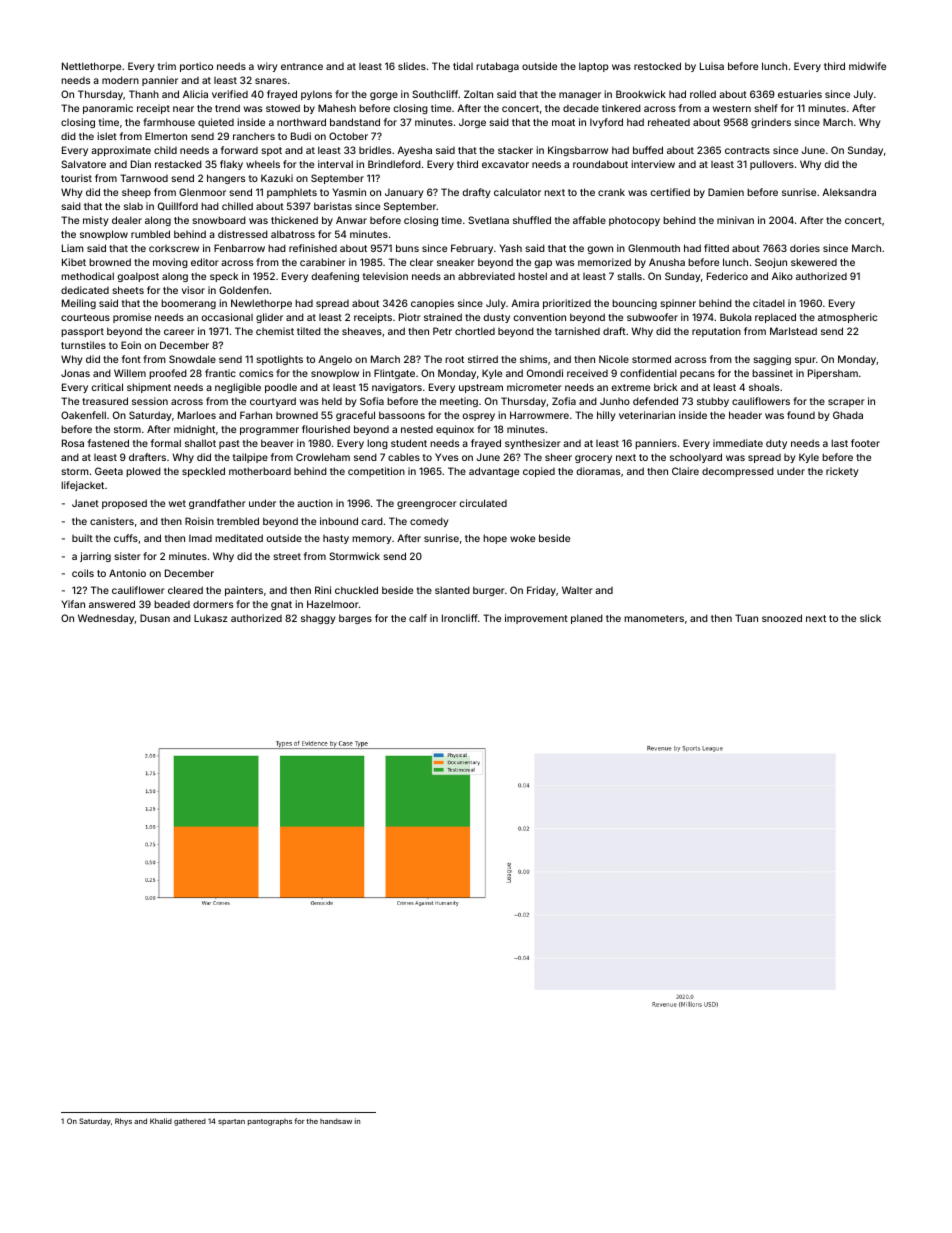 This page has height=1233, width=952. I want to click on pantographs, so click(270, 1122).
